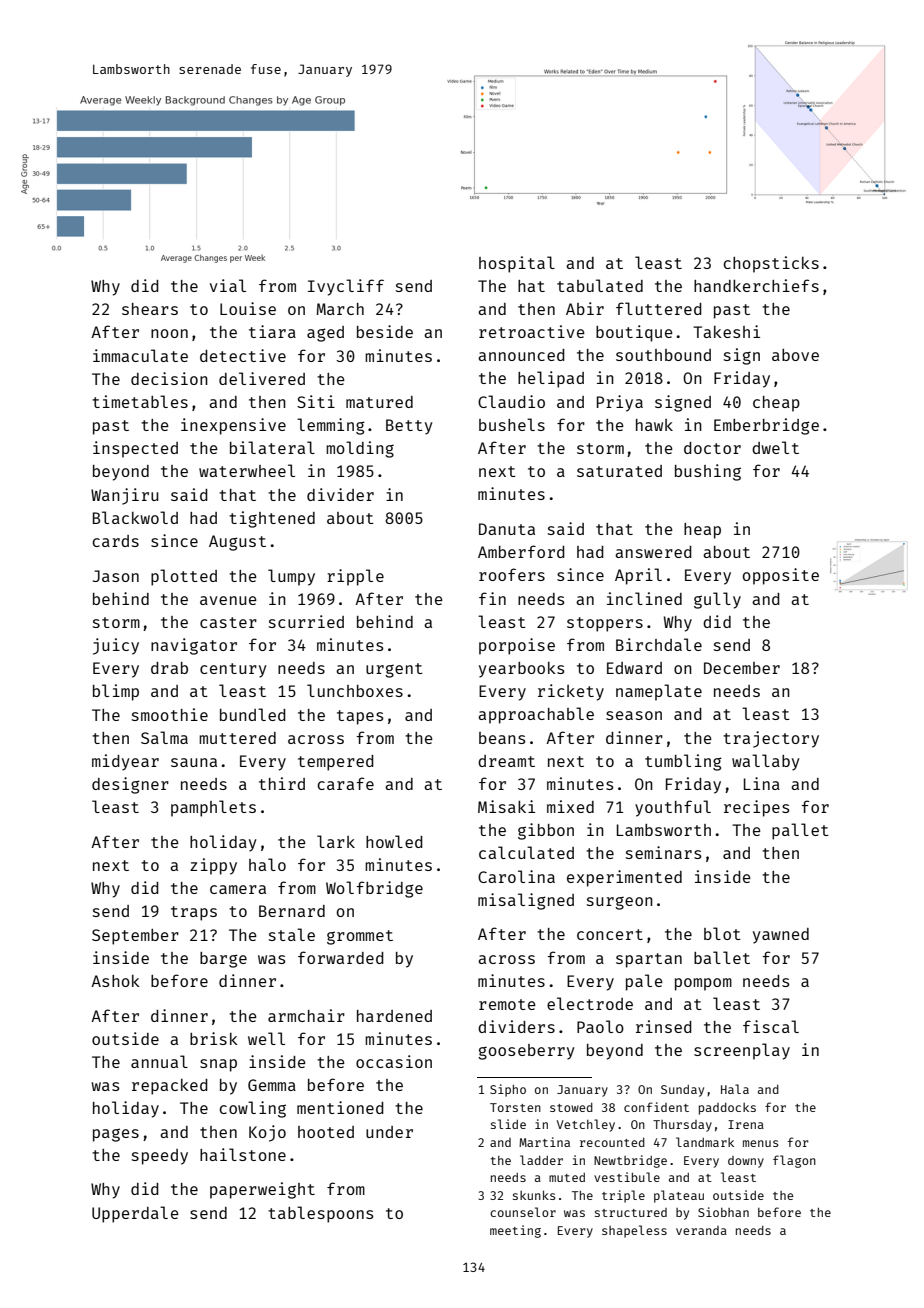 This screenshot has height=1308, width=924. What do you see at coordinates (708, 472) in the screenshot?
I see `bushing` at bounding box center [708, 472].
